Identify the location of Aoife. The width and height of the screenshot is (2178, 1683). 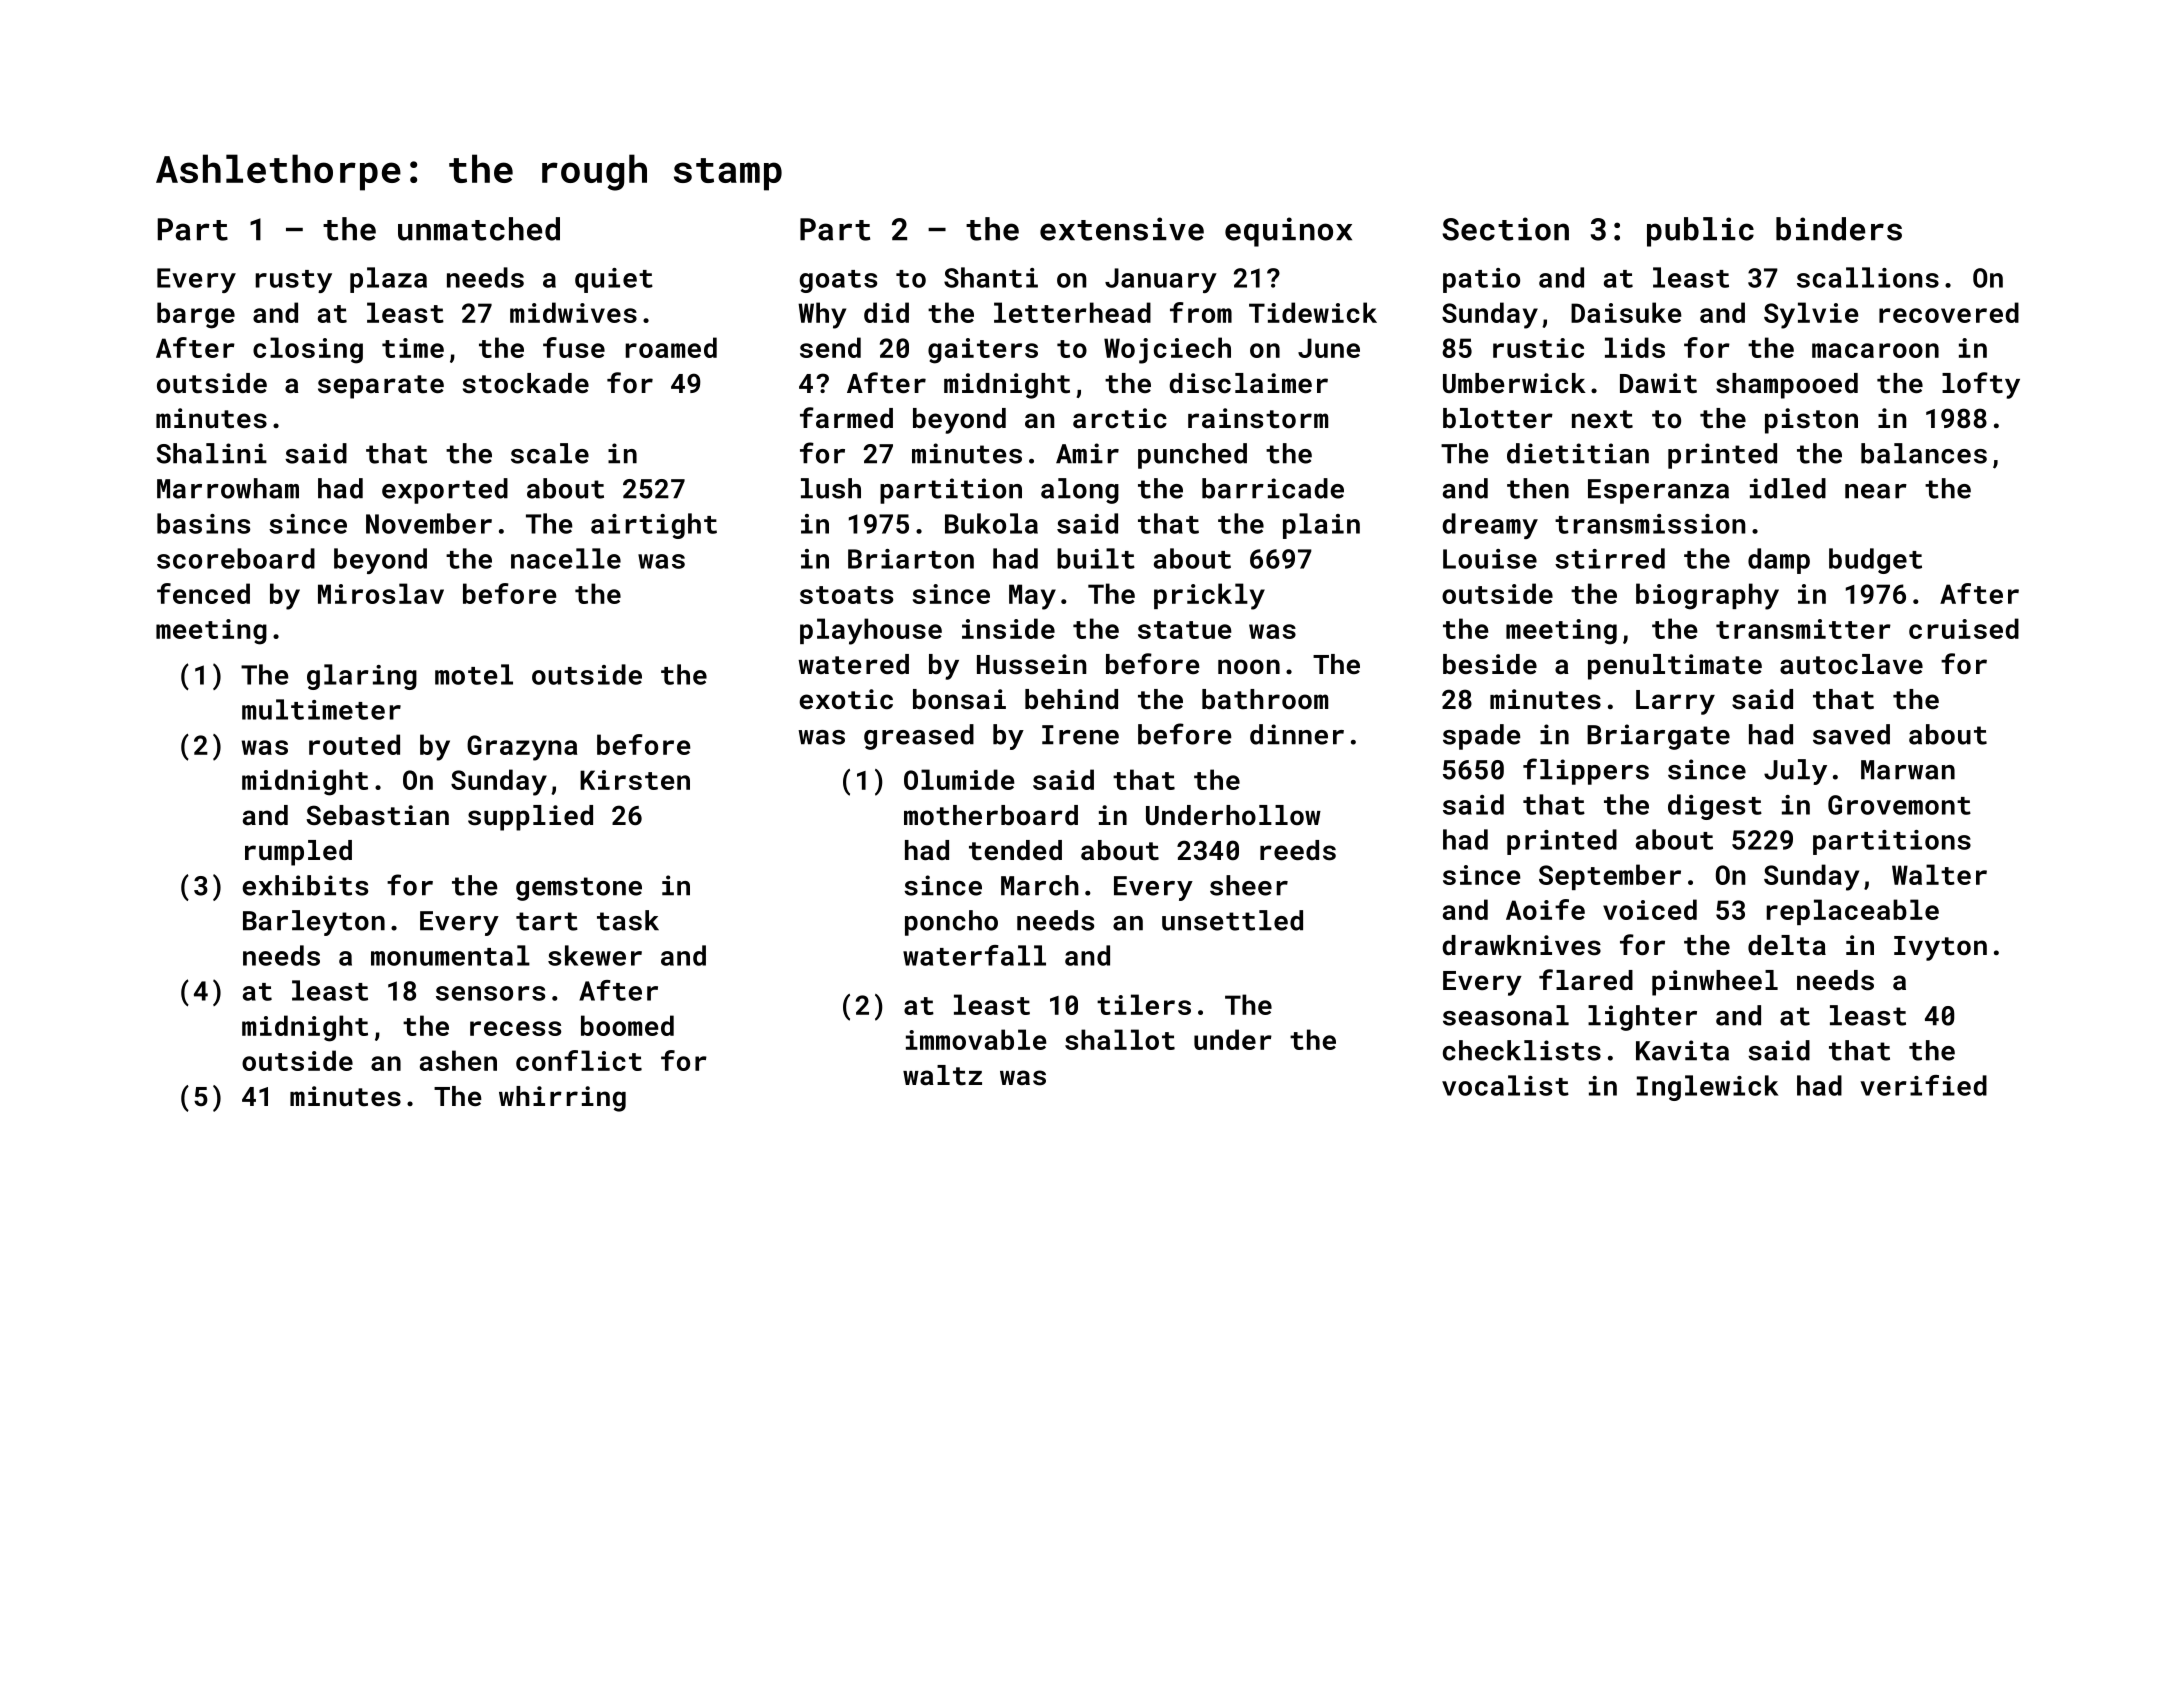
(1545, 909).
